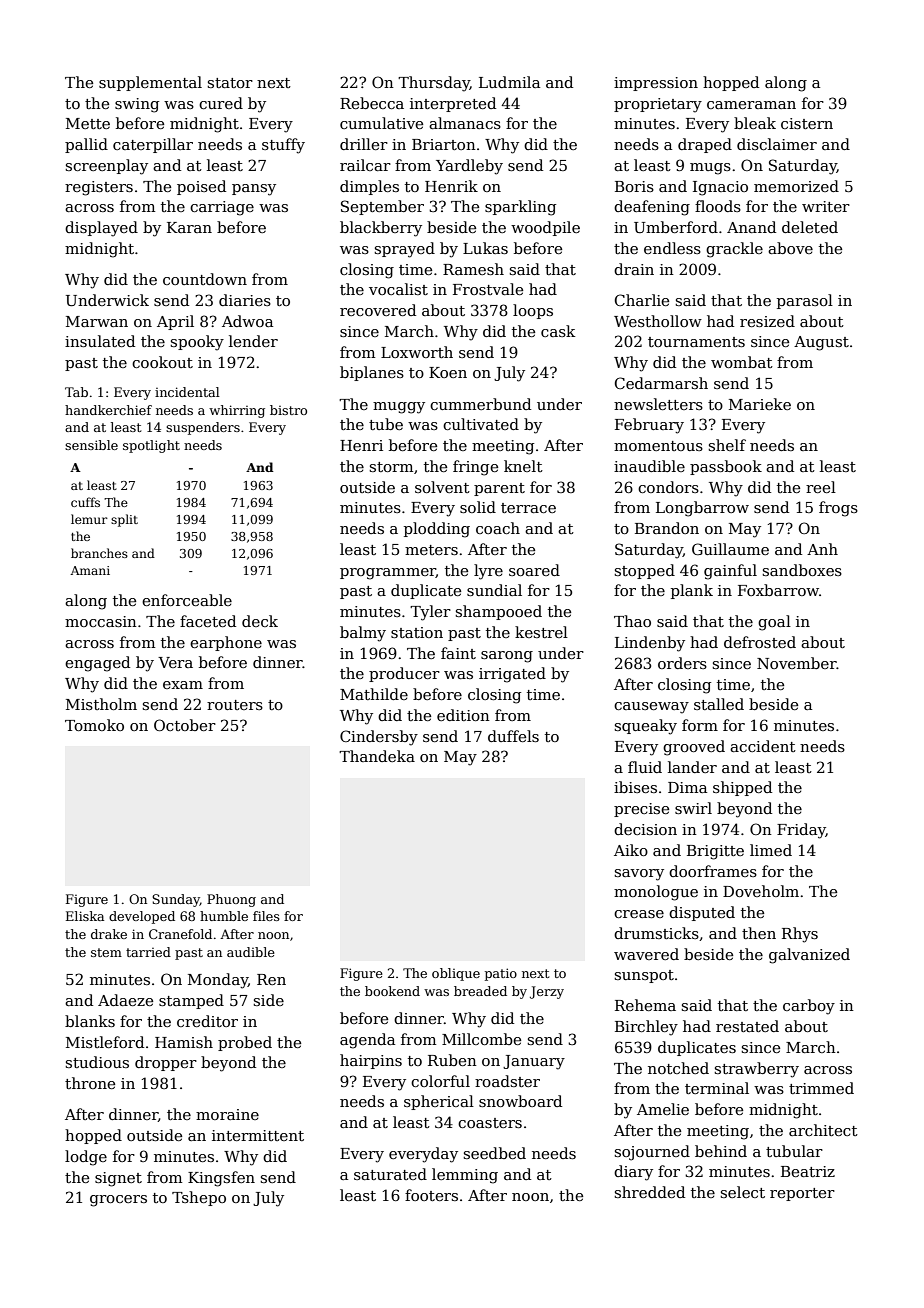  I want to click on cameraman, so click(751, 105).
